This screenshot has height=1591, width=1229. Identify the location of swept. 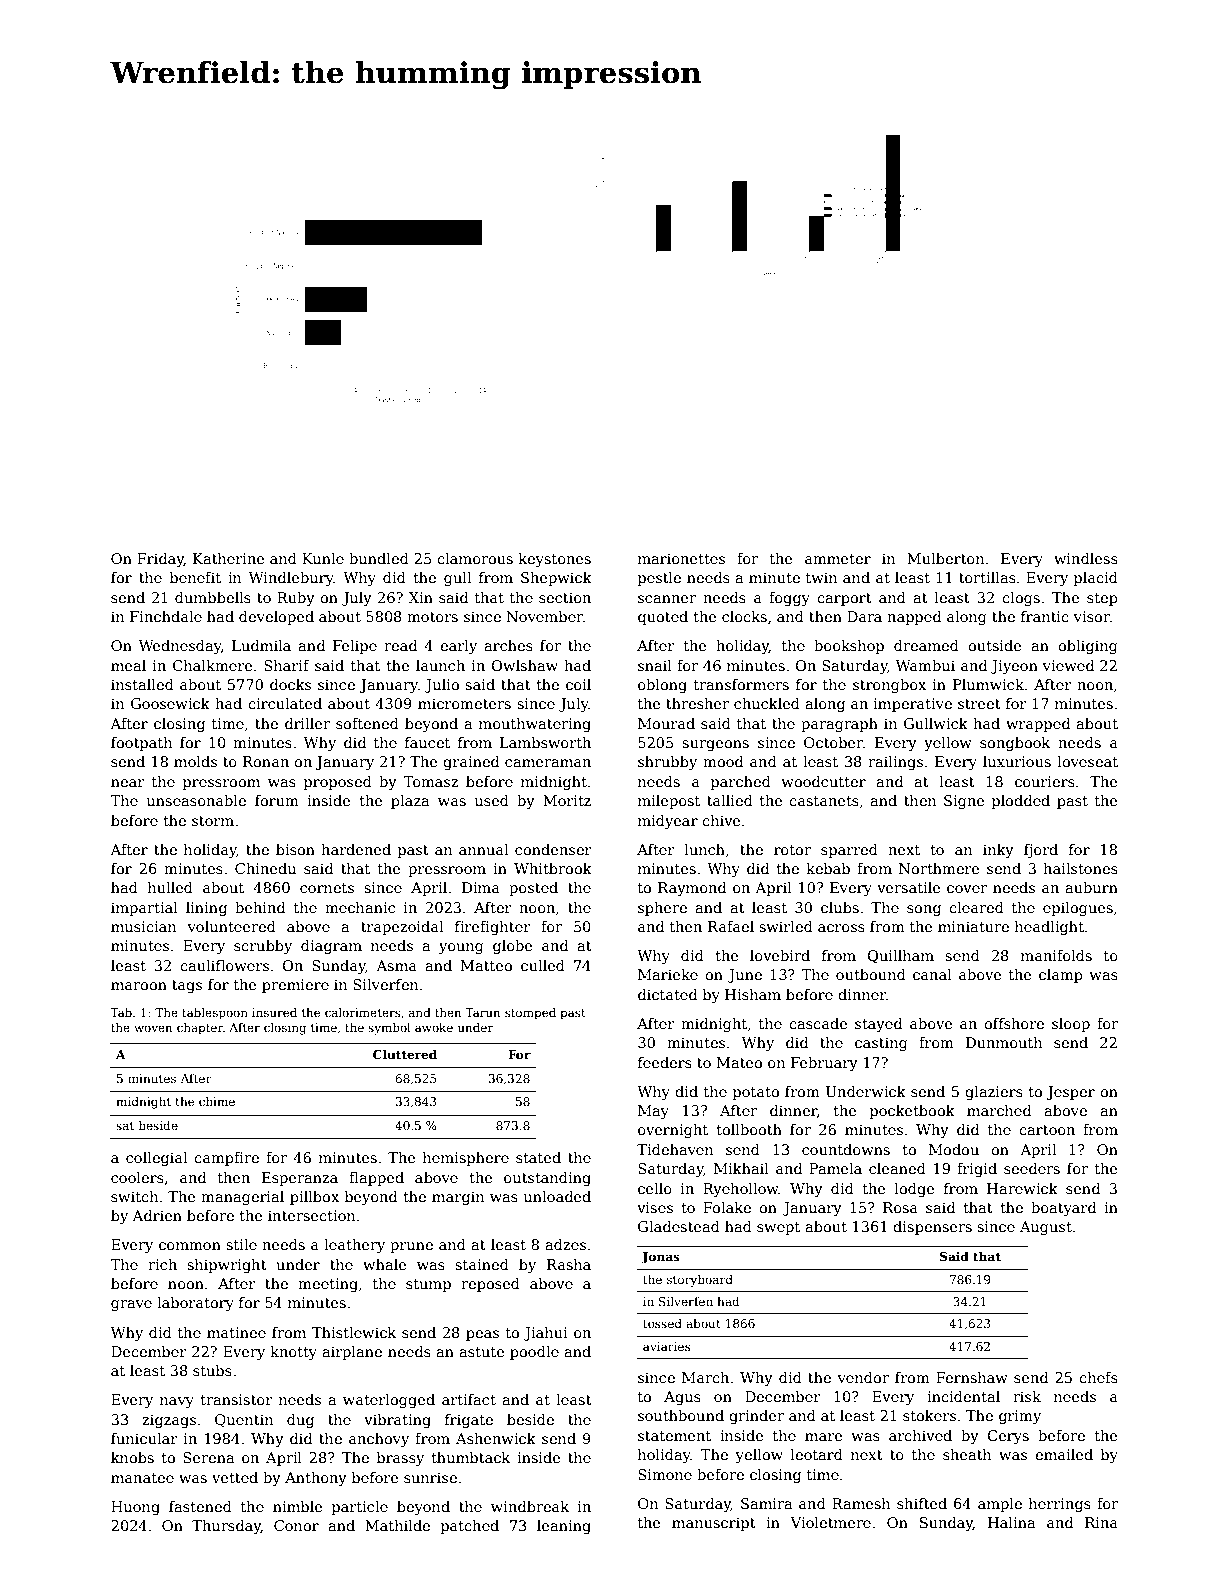
(778, 1228).
